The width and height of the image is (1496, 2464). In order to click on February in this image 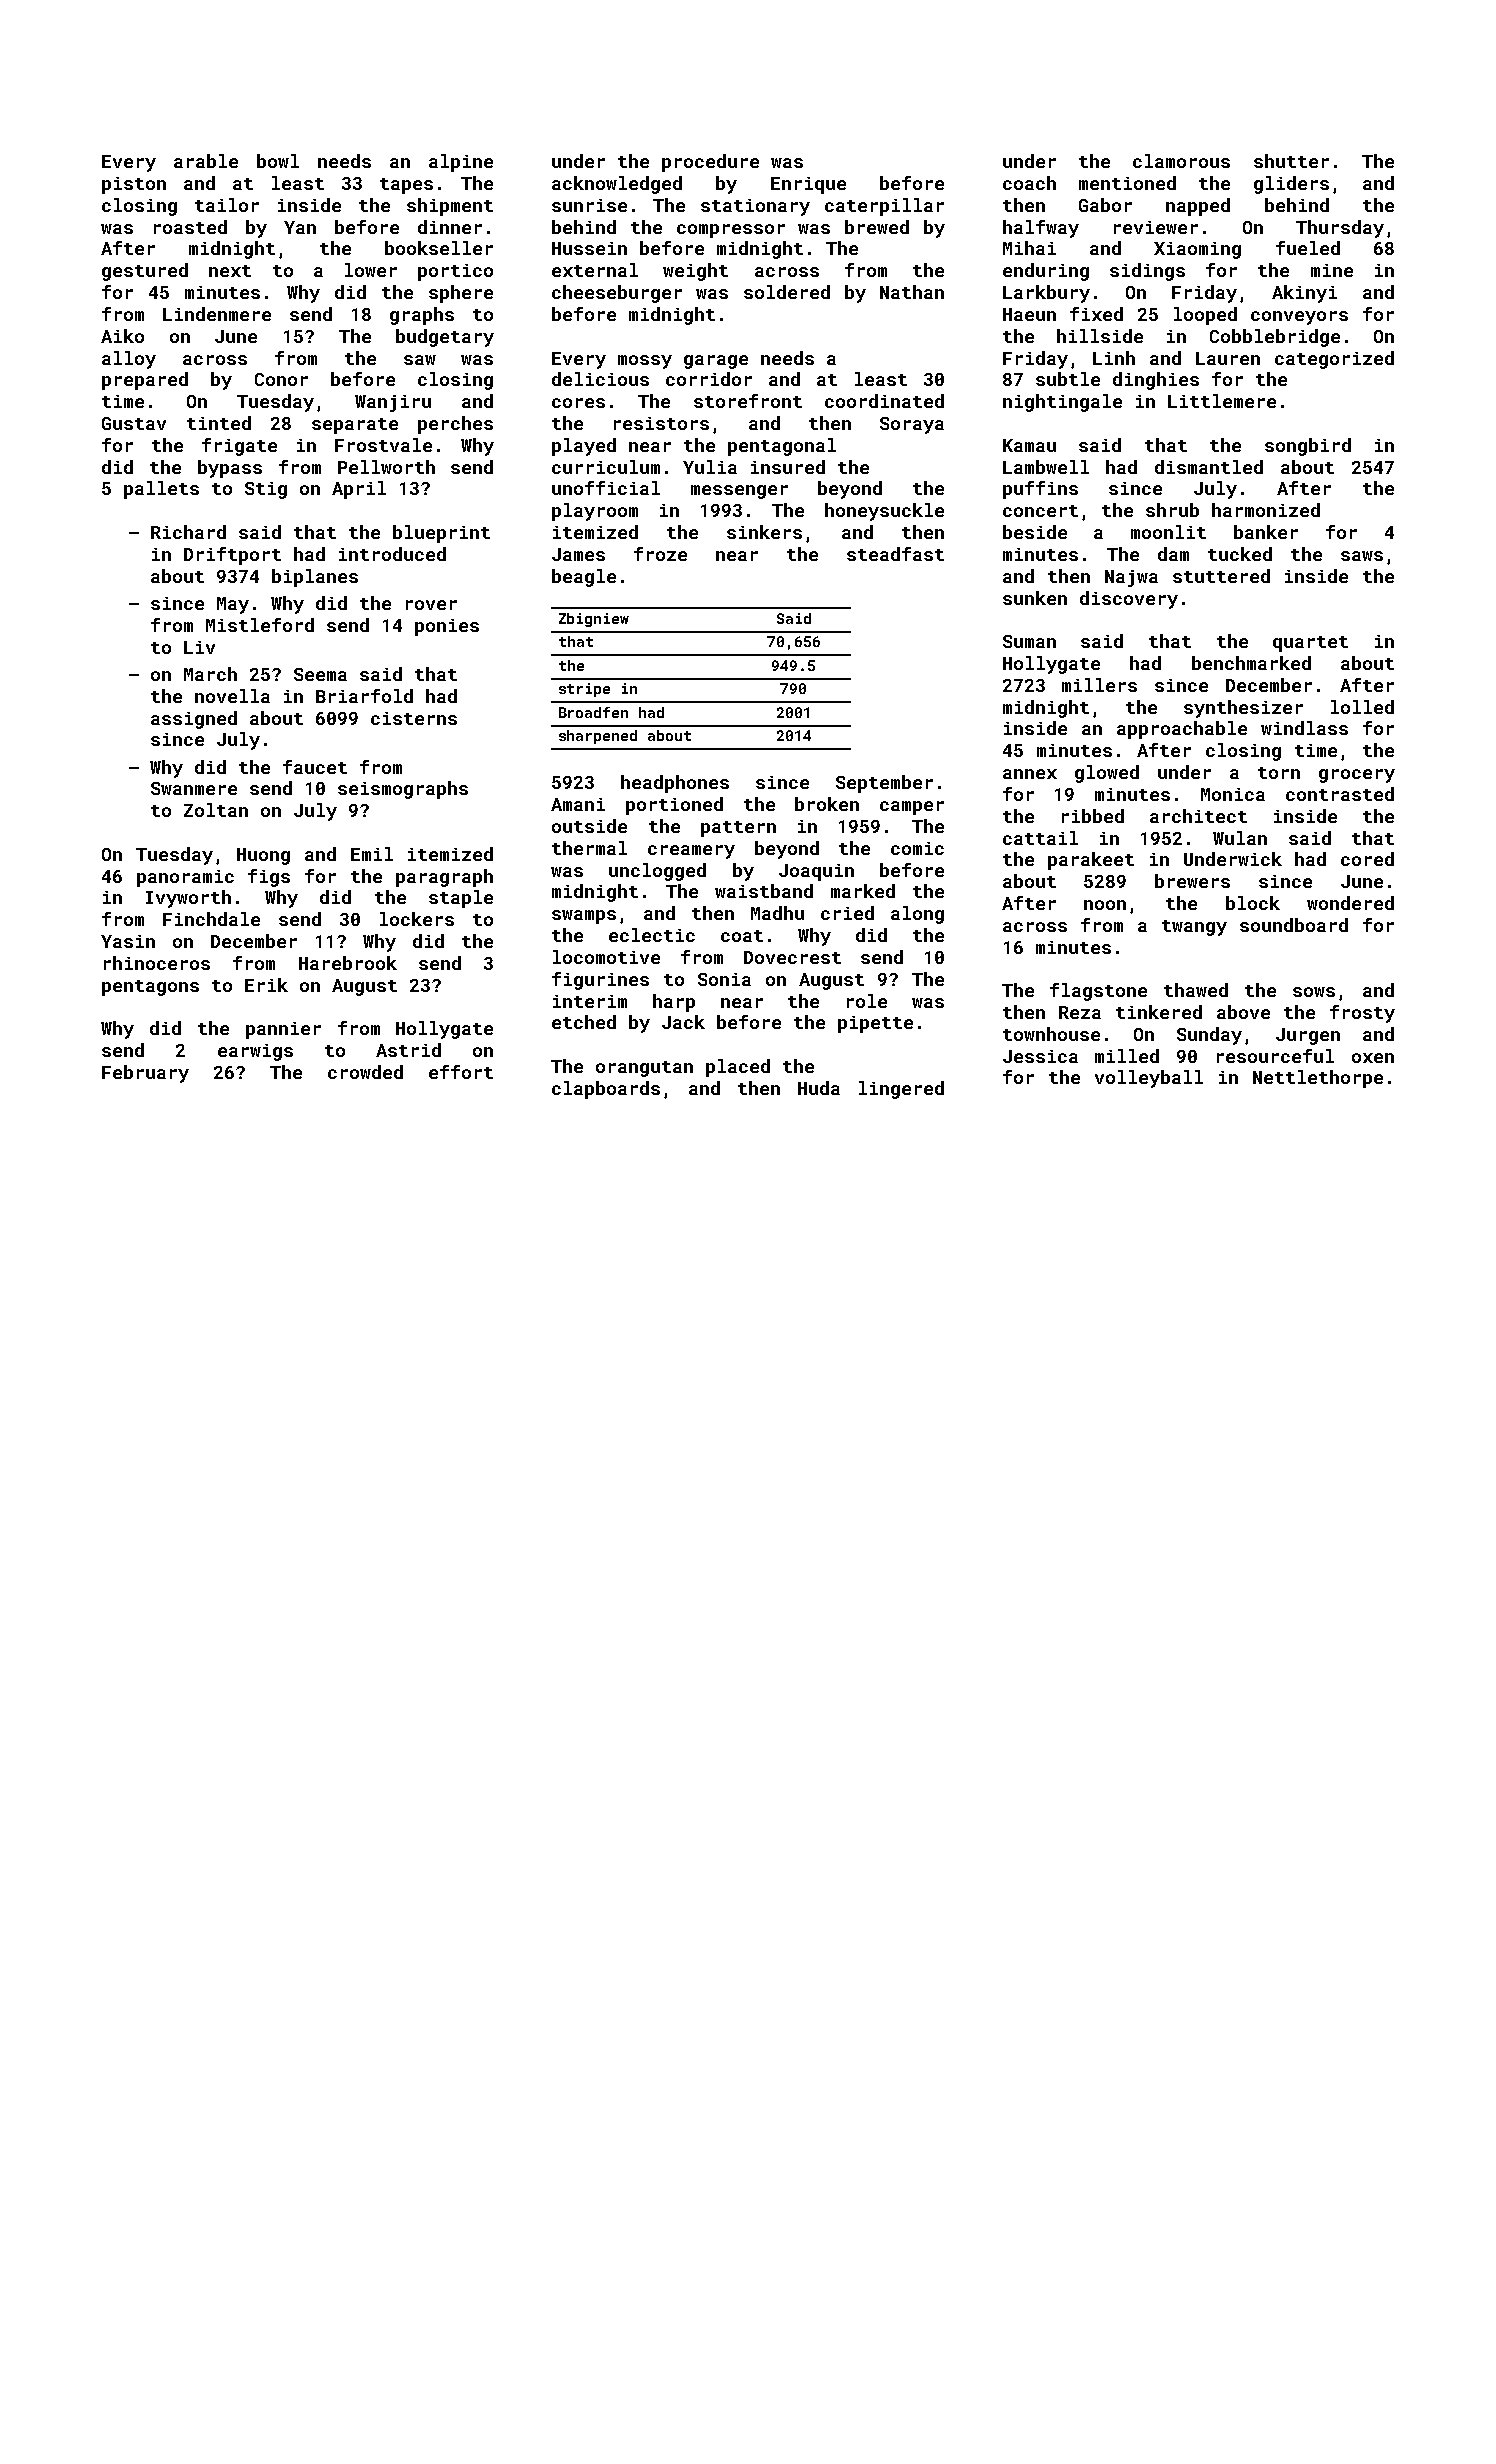, I will do `click(145, 1074)`.
